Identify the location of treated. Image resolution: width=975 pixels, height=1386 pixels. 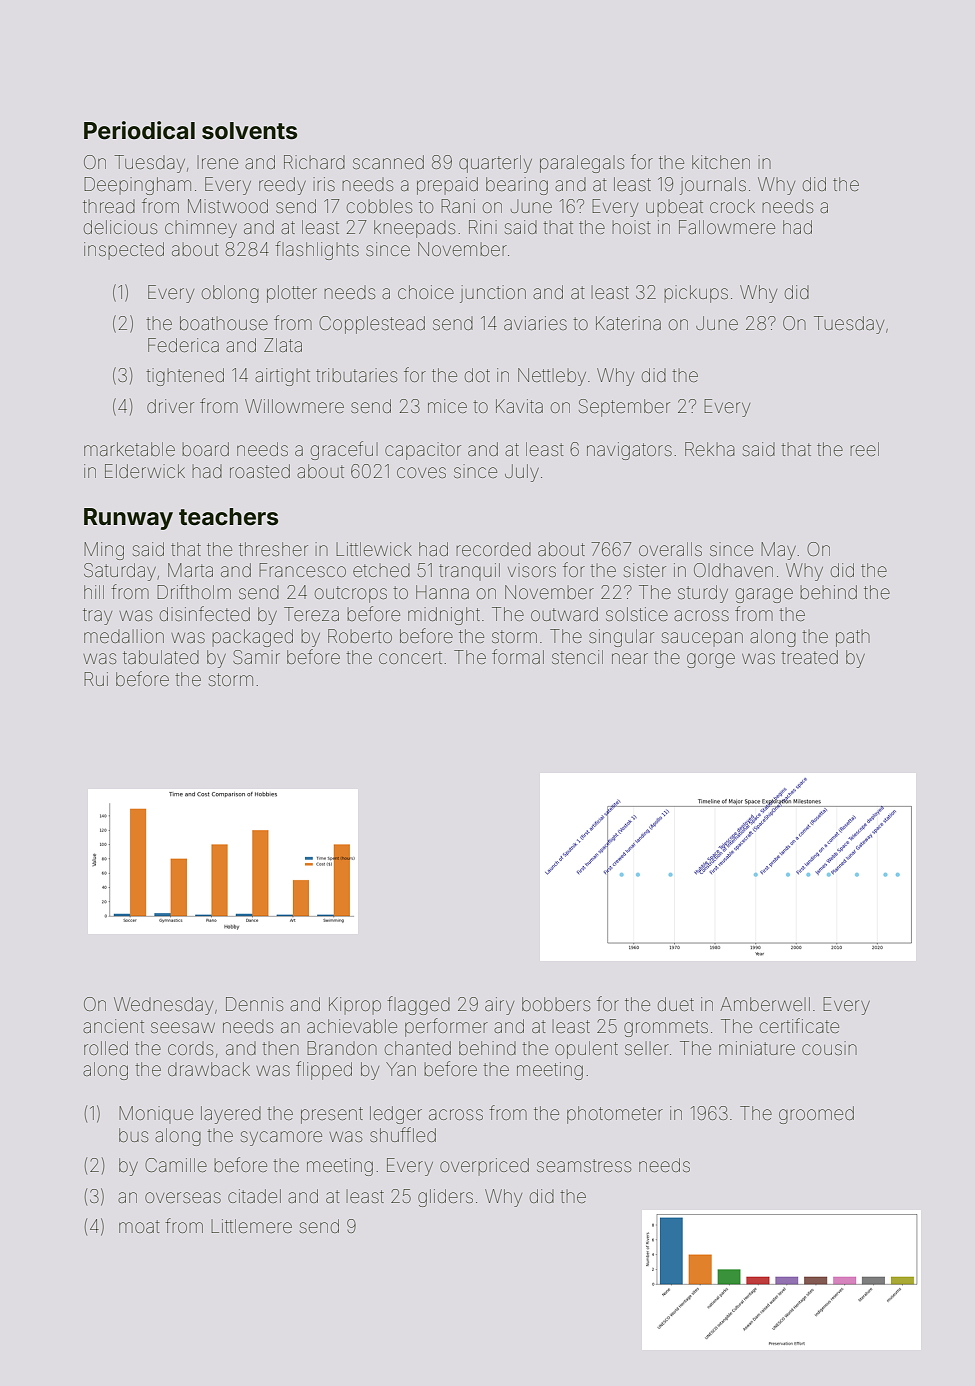
(809, 657).
